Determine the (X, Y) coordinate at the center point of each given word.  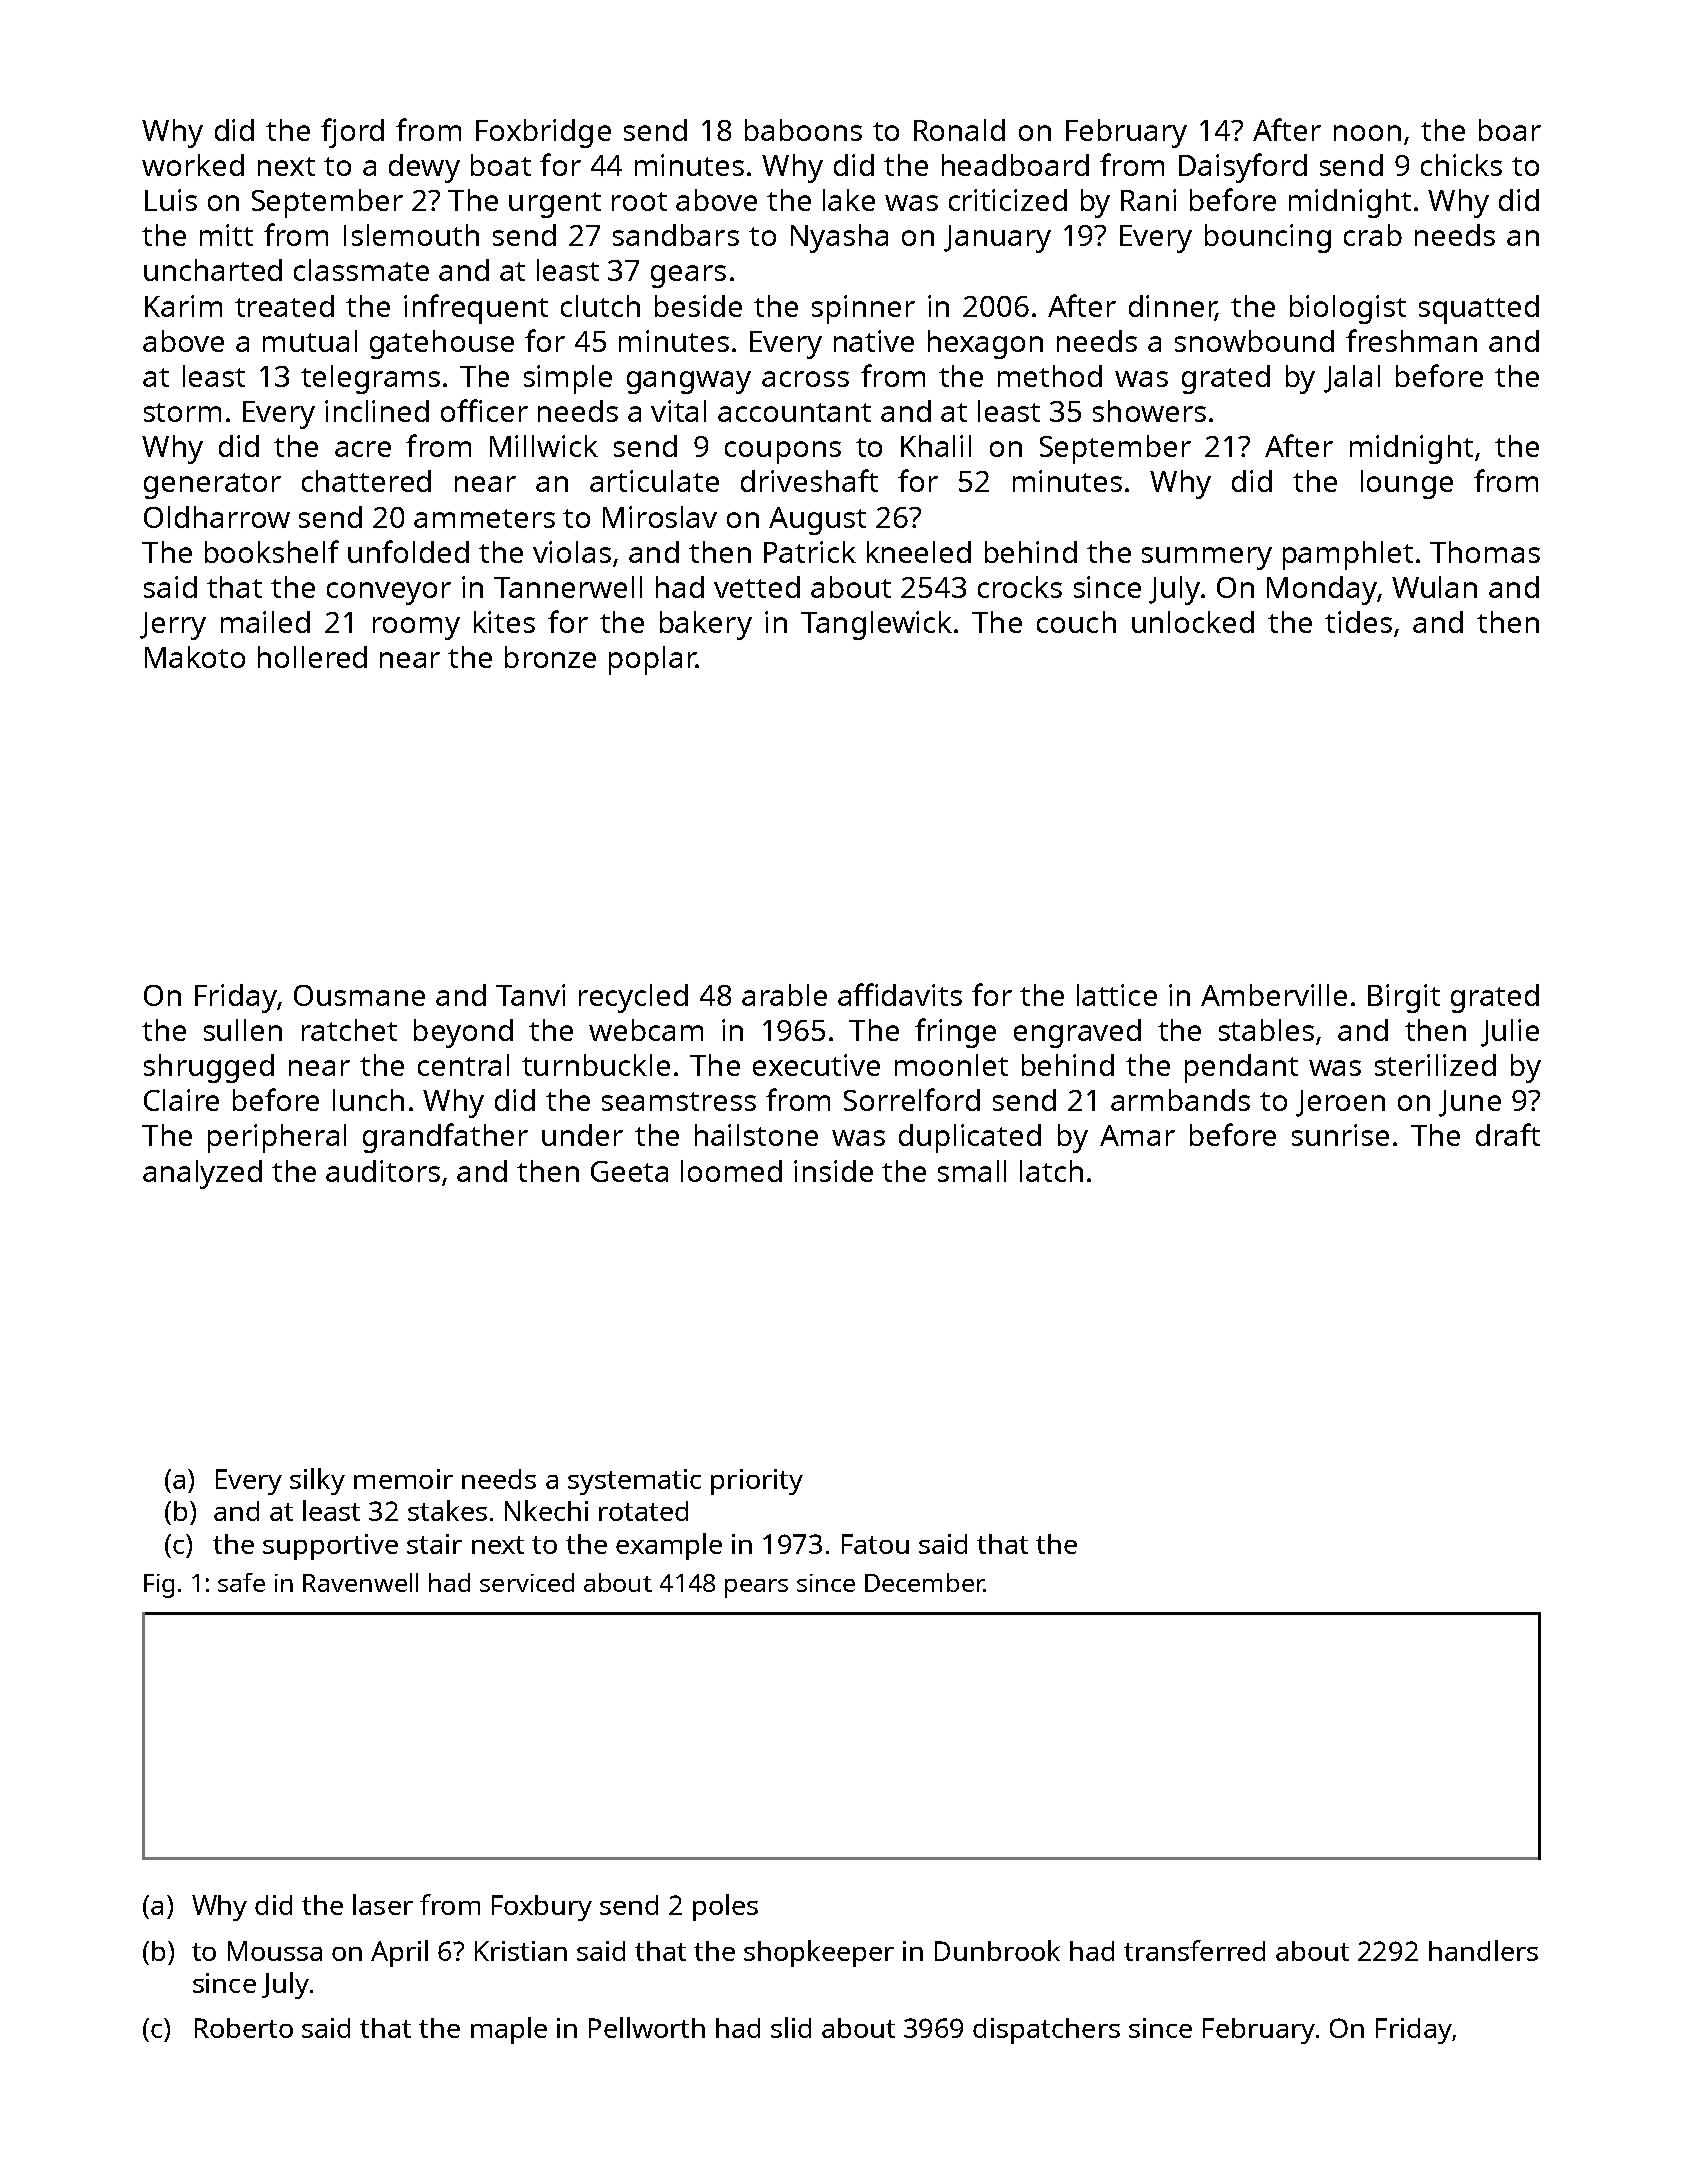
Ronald (959, 130)
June (1470, 1103)
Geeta (629, 1171)
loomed (731, 1171)
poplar (652, 660)
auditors (383, 1171)
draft (1508, 1134)
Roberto (244, 2028)
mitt (226, 235)
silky (317, 1481)
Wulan (1434, 587)
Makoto (195, 657)
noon (1367, 133)
